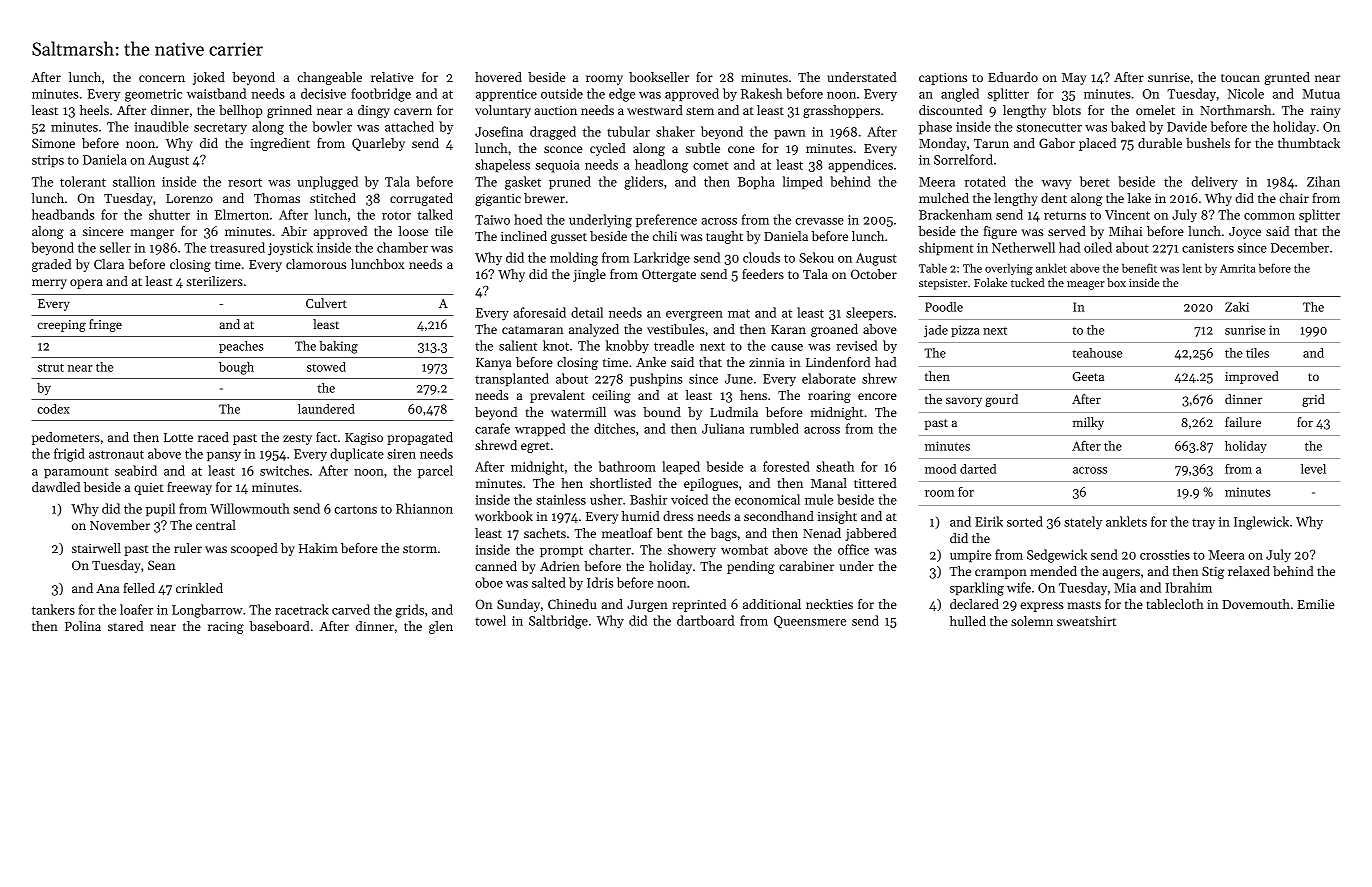  What do you see at coordinates (724, 237) in the screenshot?
I see `taught` at bounding box center [724, 237].
